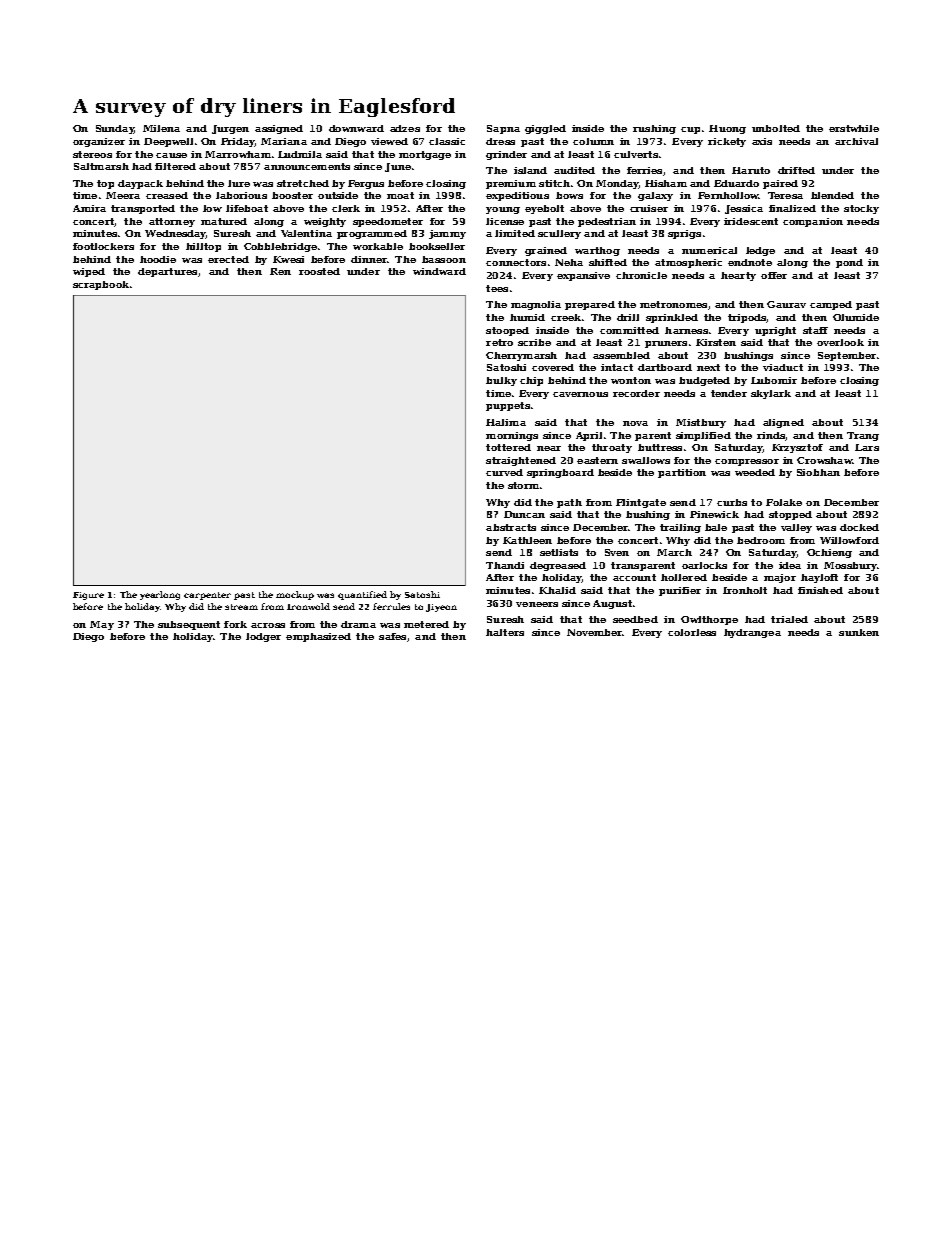  What do you see at coordinates (241, 607) in the screenshot?
I see `stream` at bounding box center [241, 607].
